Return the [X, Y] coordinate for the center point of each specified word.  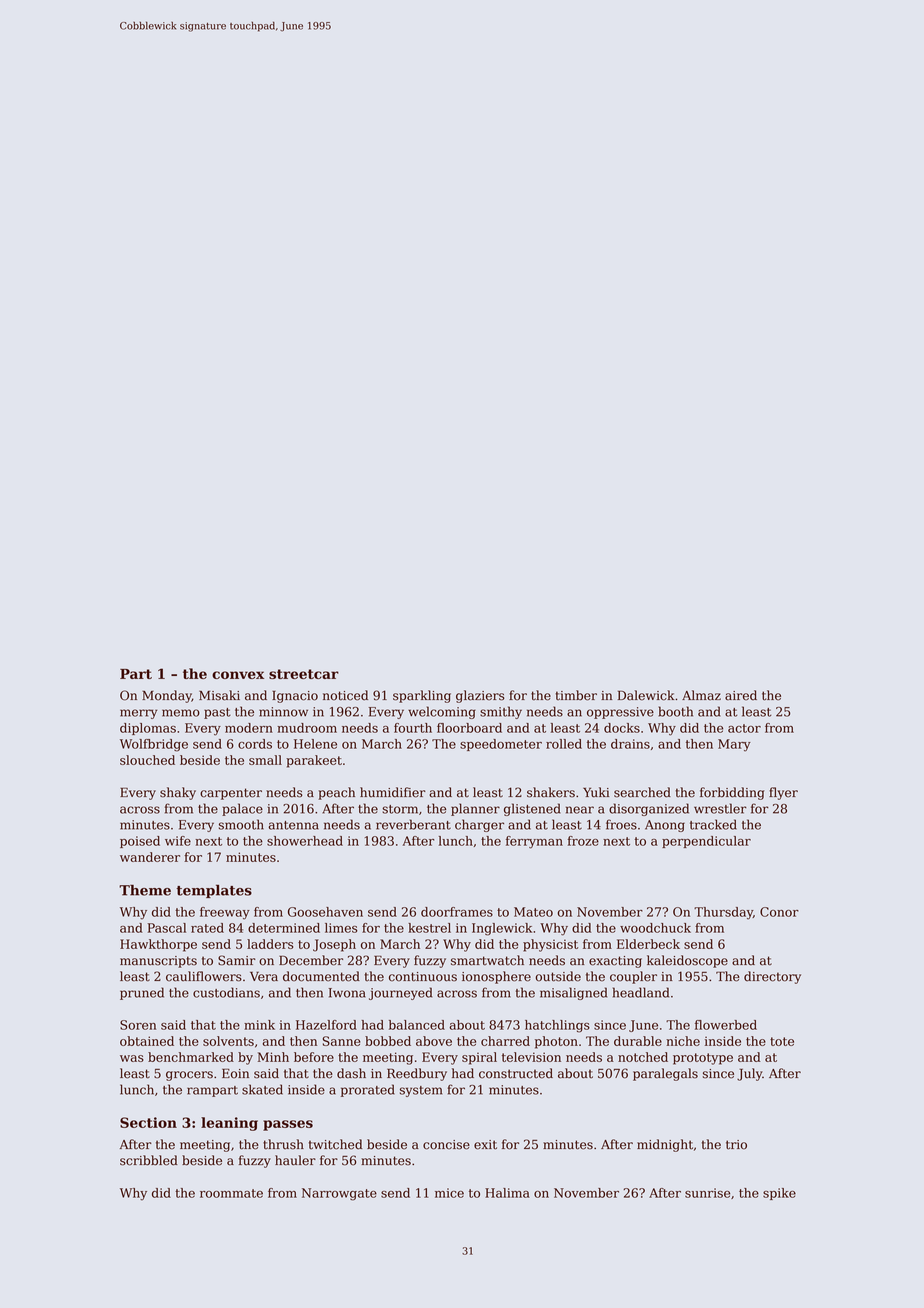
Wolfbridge [154, 745]
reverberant [413, 824]
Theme [145, 890]
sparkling [422, 696]
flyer [783, 793]
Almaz [701, 695]
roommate [231, 1193]
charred [505, 1041]
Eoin [235, 1074]
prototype [703, 1059]
